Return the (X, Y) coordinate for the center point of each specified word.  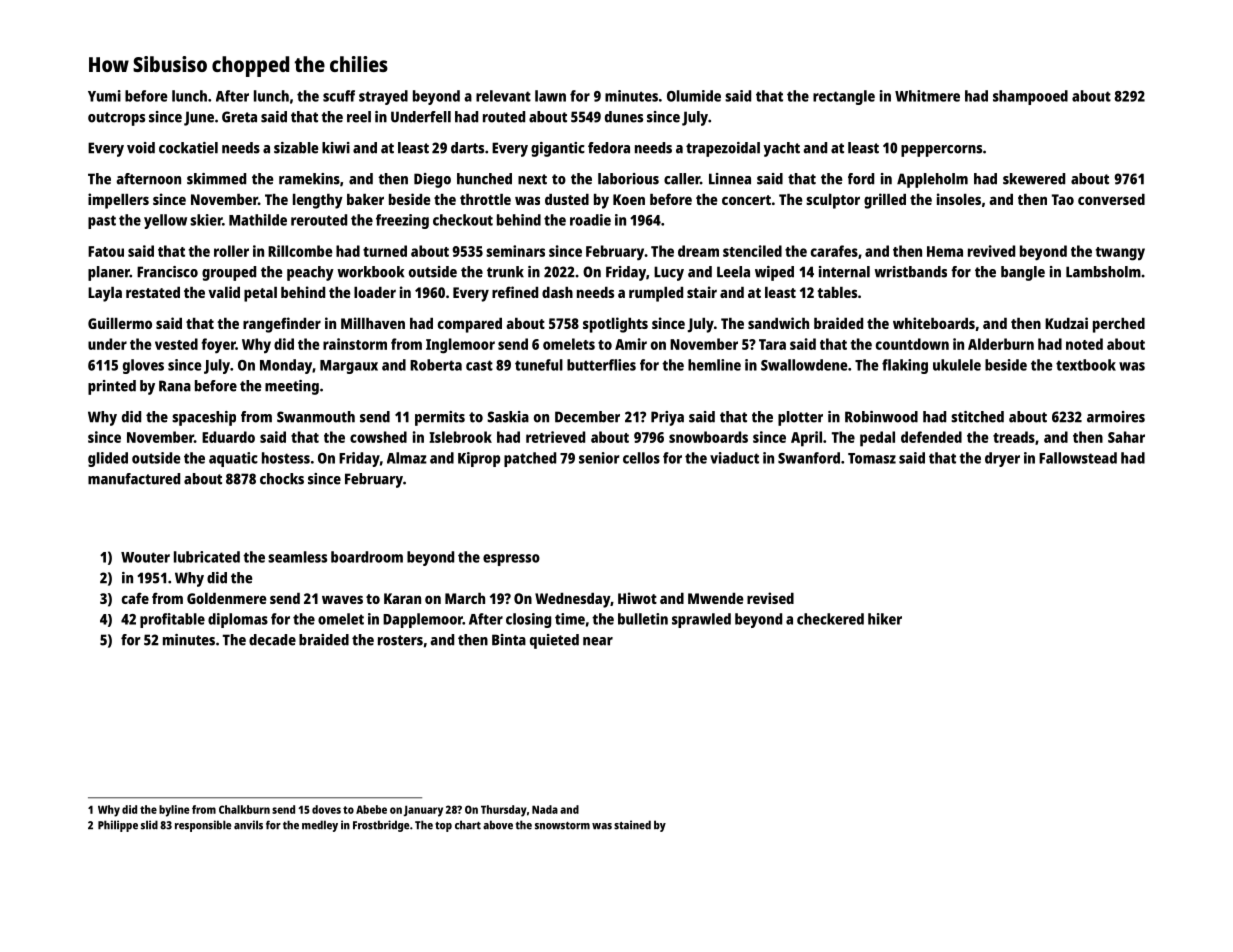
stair (702, 292)
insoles (959, 199)
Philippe (118, 826)
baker (365, 199)
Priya (667, 418)
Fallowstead (1078, 458)
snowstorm (562, 826)
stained (632, 825)
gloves (143, 366)
